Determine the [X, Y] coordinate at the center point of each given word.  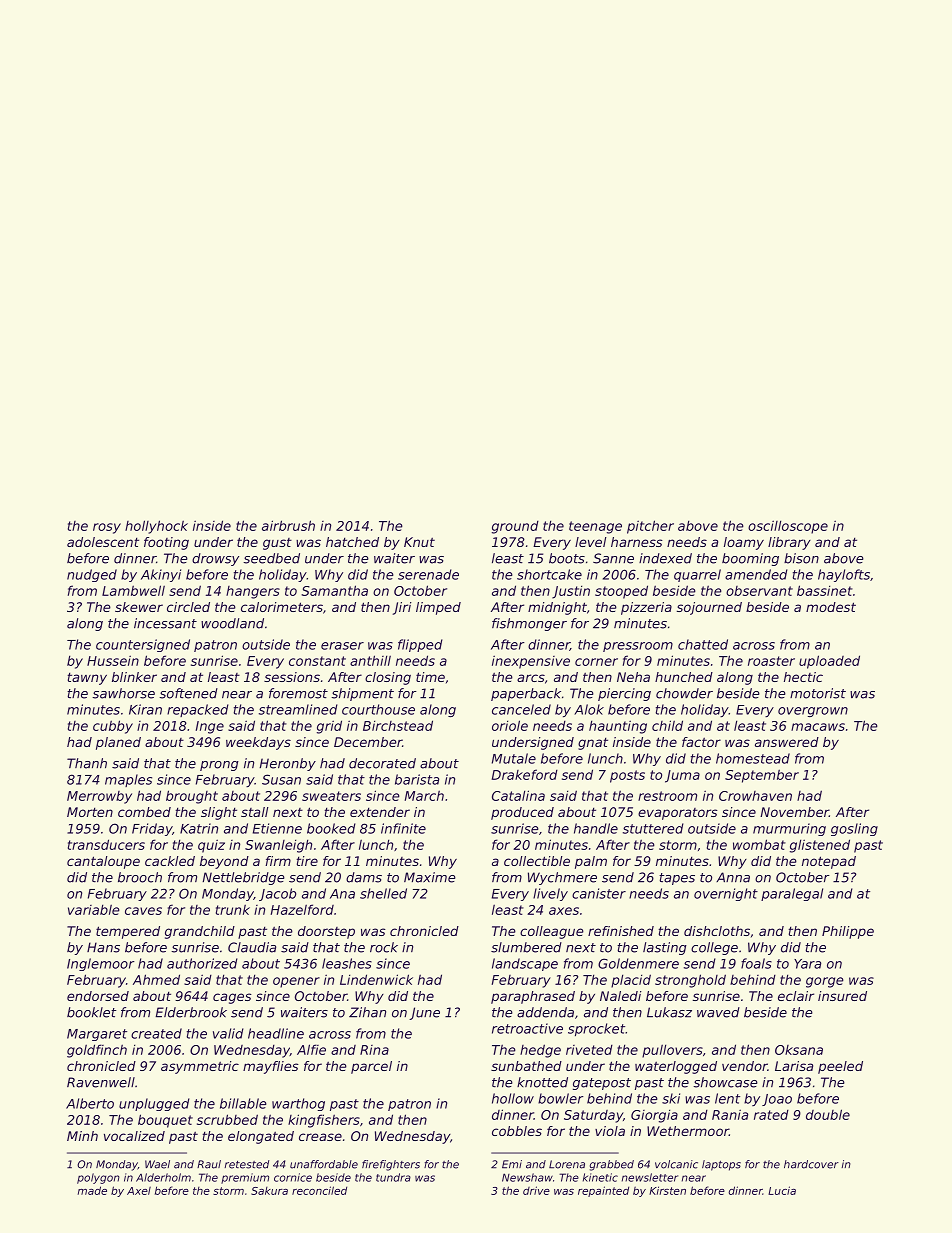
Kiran [145, 709]
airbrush [288, 525]
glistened [820, 846]
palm [591, 862]
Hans [103, 947]
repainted [603, 1191]
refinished [621, 931]
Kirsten [667, 1190]
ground [515, 527]
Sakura [269, 1191]
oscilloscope [788, 527]
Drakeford [525, 774]
